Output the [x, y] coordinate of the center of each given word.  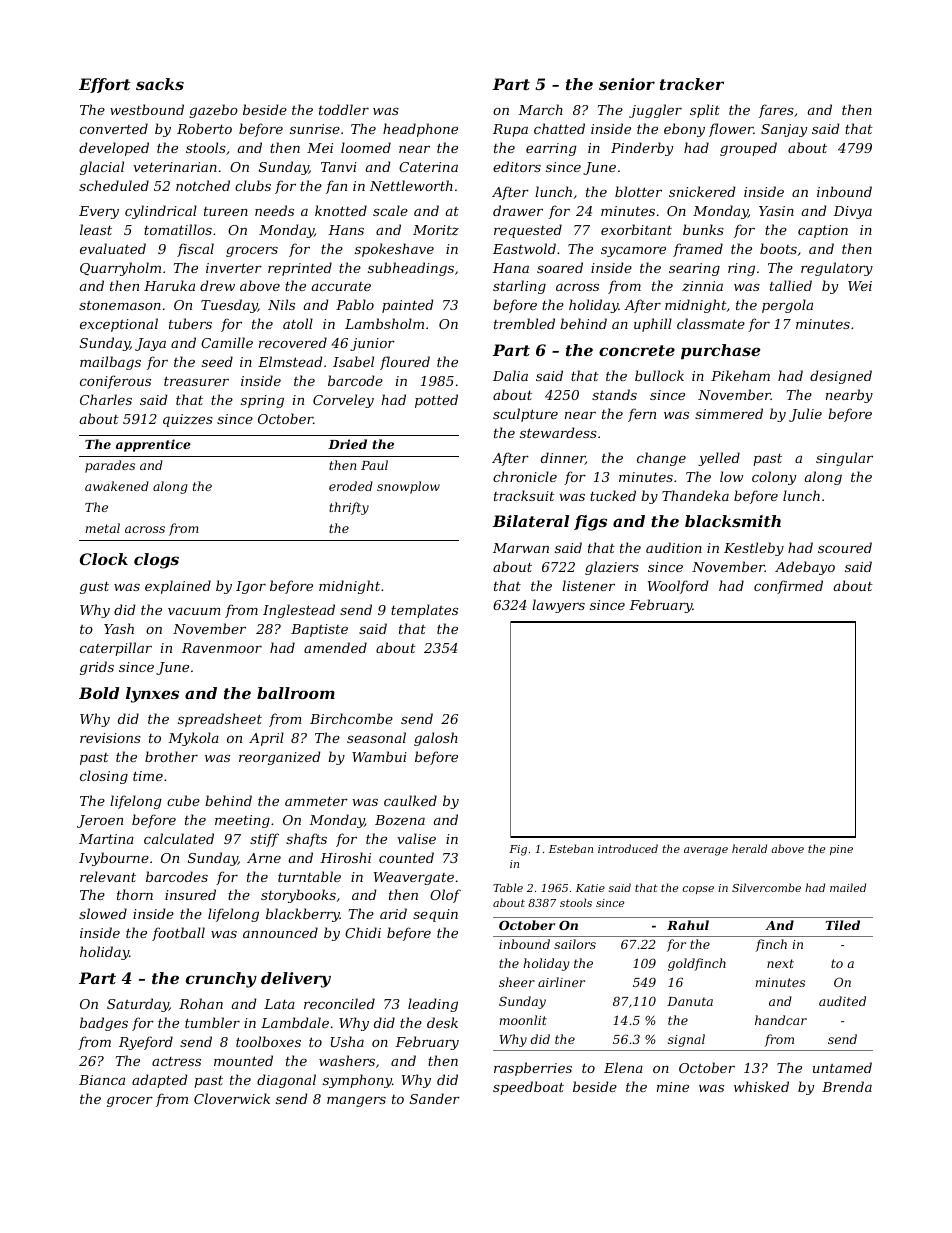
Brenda [847, 1086]
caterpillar [116, 649]
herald [749, 848]
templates [424, 611]
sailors [575, 944]
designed [841, 377]
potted [436, 401]
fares [776, 111]
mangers [356, 1101]
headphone [420, 130]
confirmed [788, 587]
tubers [190, 323]
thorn [135, 894]
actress [176, 1061]
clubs [253, 185]
